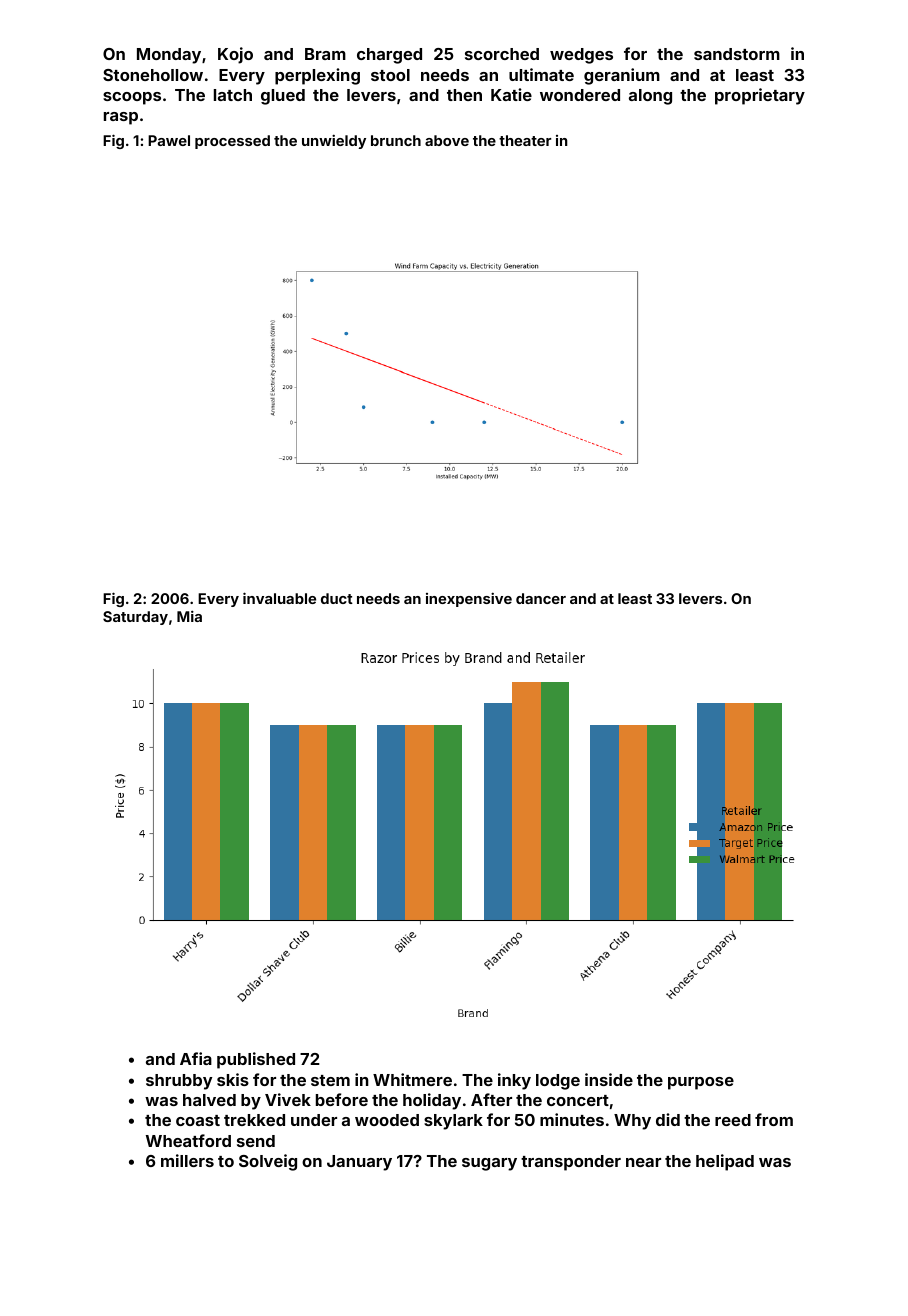  I want to click on dancer, so click(541, 598).
